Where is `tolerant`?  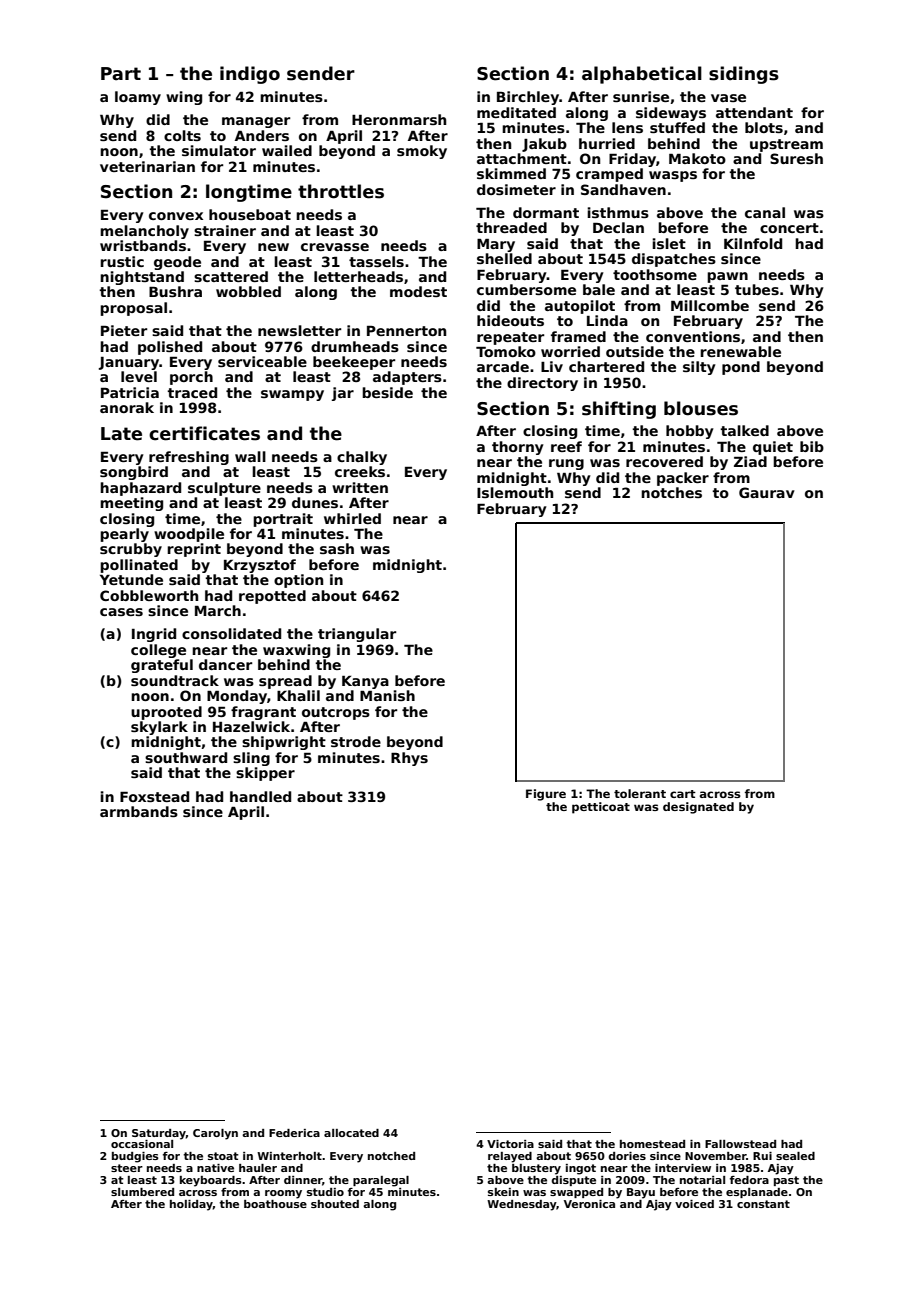 tolerant is located at coordinates (640, 793).
